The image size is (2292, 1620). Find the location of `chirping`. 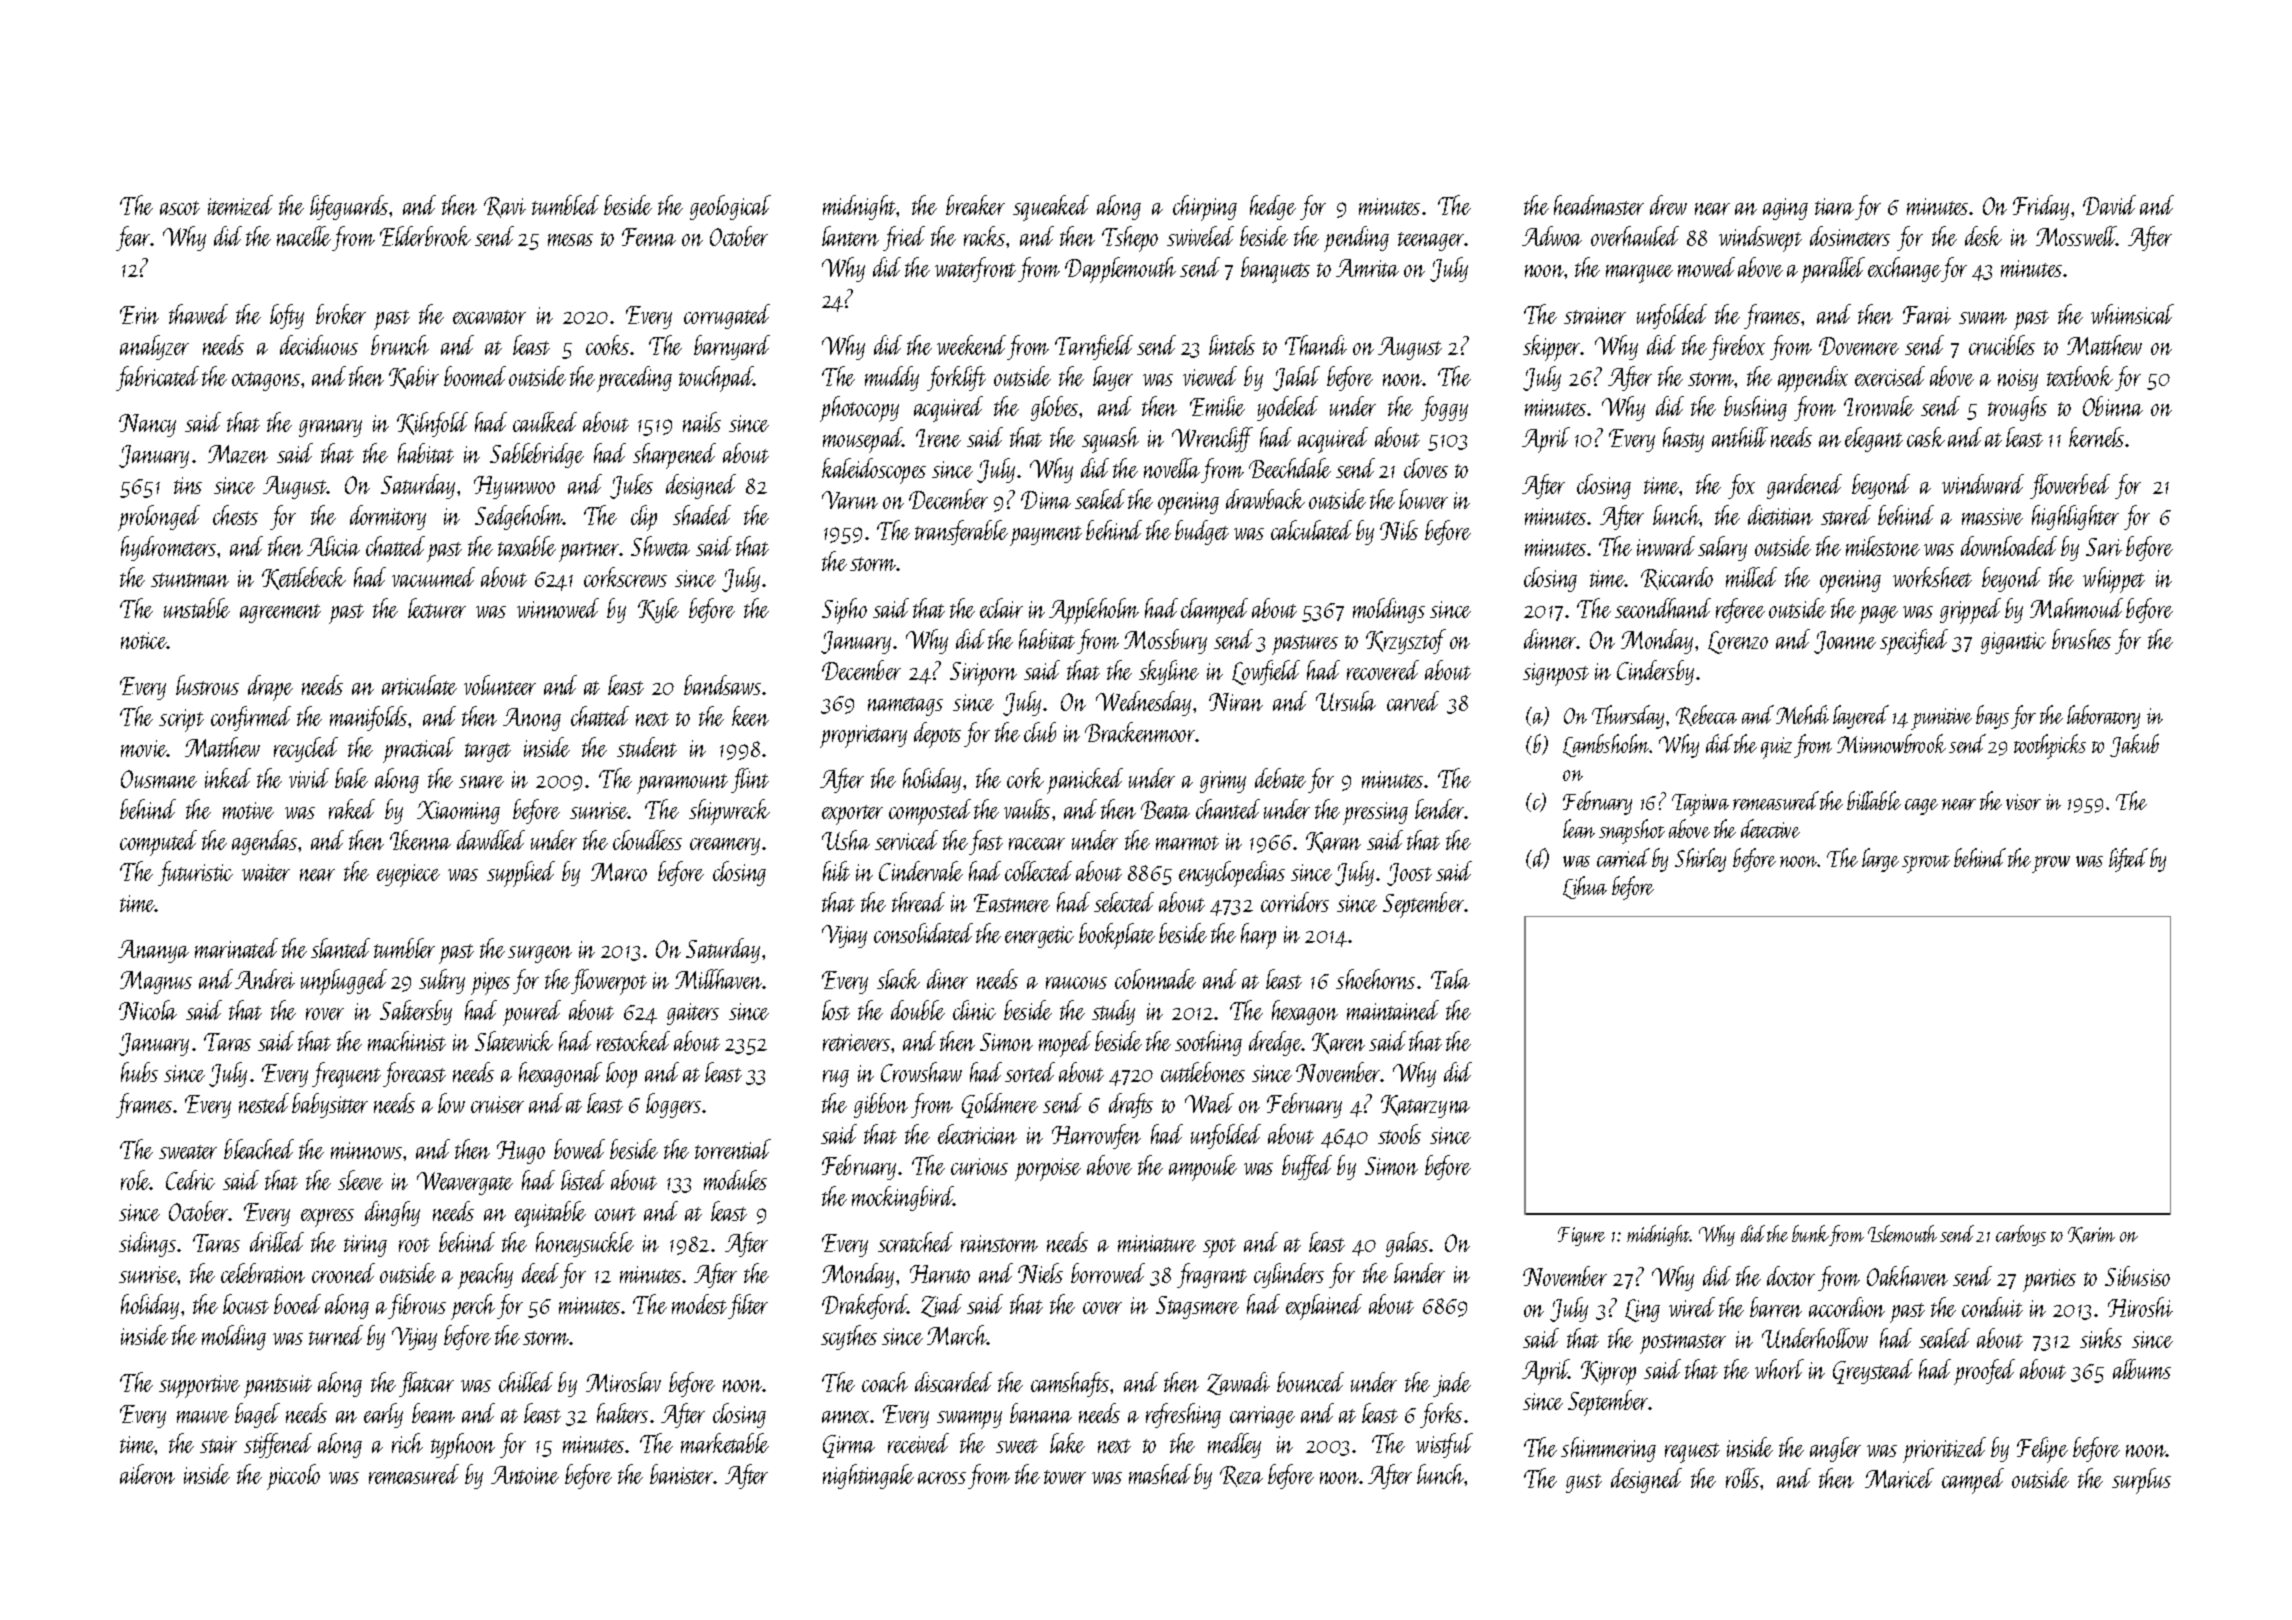

chirping is located at coordinates (1205, 208).
